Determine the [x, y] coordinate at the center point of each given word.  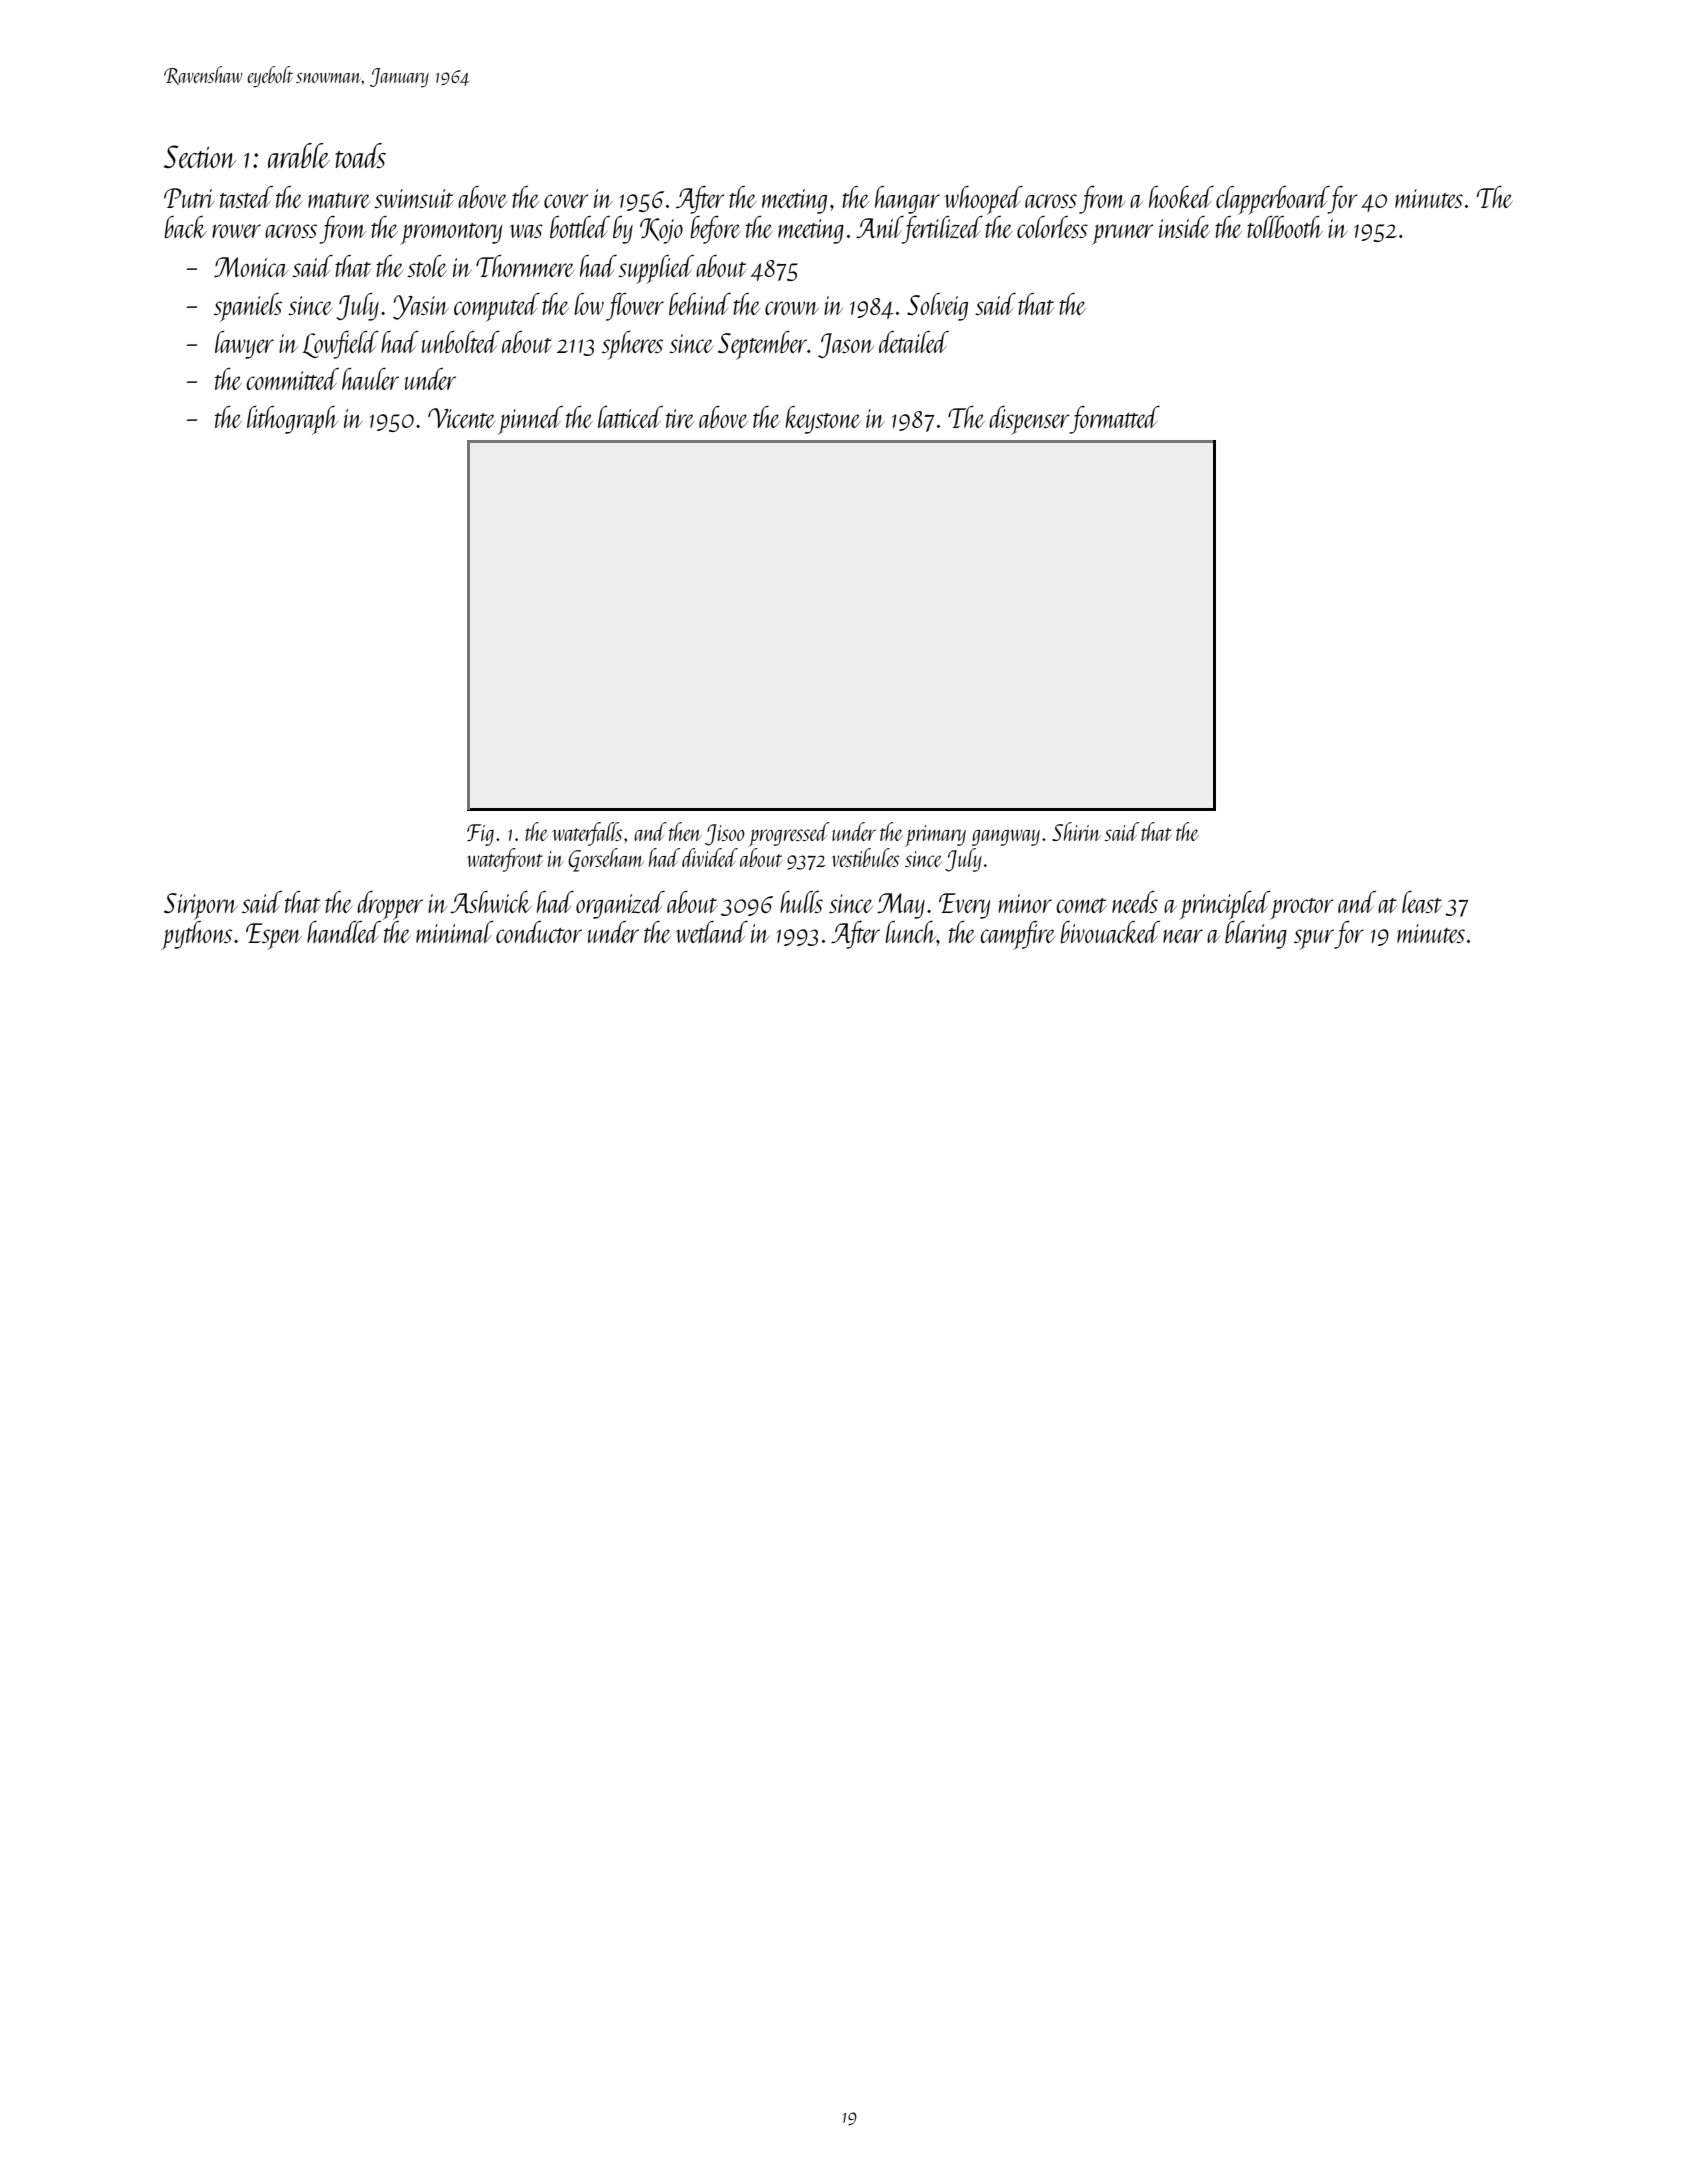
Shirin [1076, 831]
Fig [480, 835]
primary [935, 836]
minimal [455, 932]
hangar [907, 200]
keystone [823, 420]
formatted [1114, 420]
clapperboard [1272, 200]
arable [299, 155]
